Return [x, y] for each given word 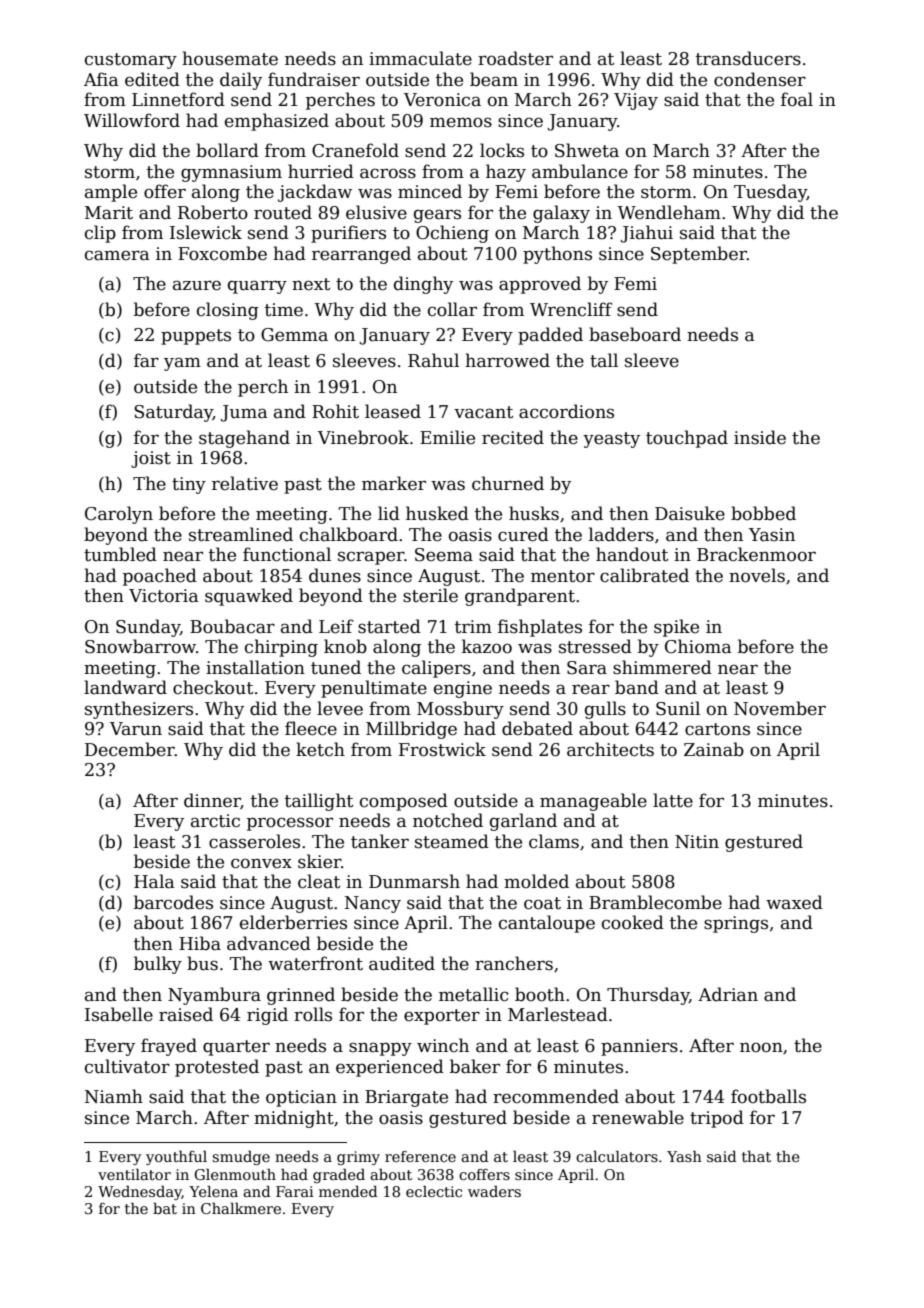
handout [632, 554]
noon [761, 1047]
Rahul [433, 360]
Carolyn [119, 515]
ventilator [134, 1174]
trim [473, 627]
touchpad [687, 439]
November [780, 708]
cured [523, 534]
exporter [442, 1017]
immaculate [420, 58]
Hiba [200, 943]
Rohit [335, 411]
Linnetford [178, 99]
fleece [311, 728]
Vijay [636, 101]
